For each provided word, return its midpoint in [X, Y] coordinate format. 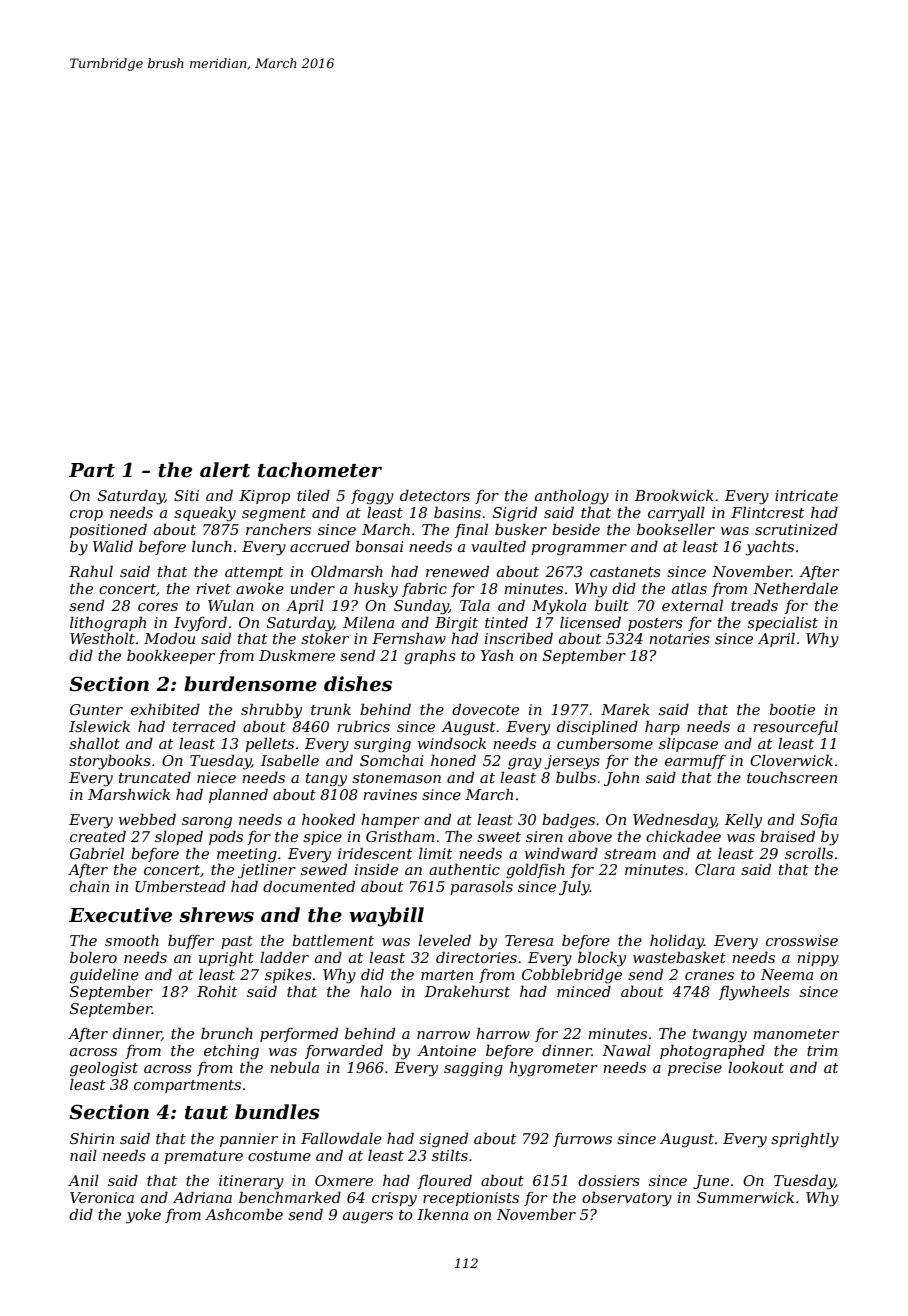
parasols [481, 887]
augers [368, 1218]
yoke [143, 1216]
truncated [155, 777]
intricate [806, 495]
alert [225, 470]
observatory [627, 1199]
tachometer [320, 470]
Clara [715, 869]
